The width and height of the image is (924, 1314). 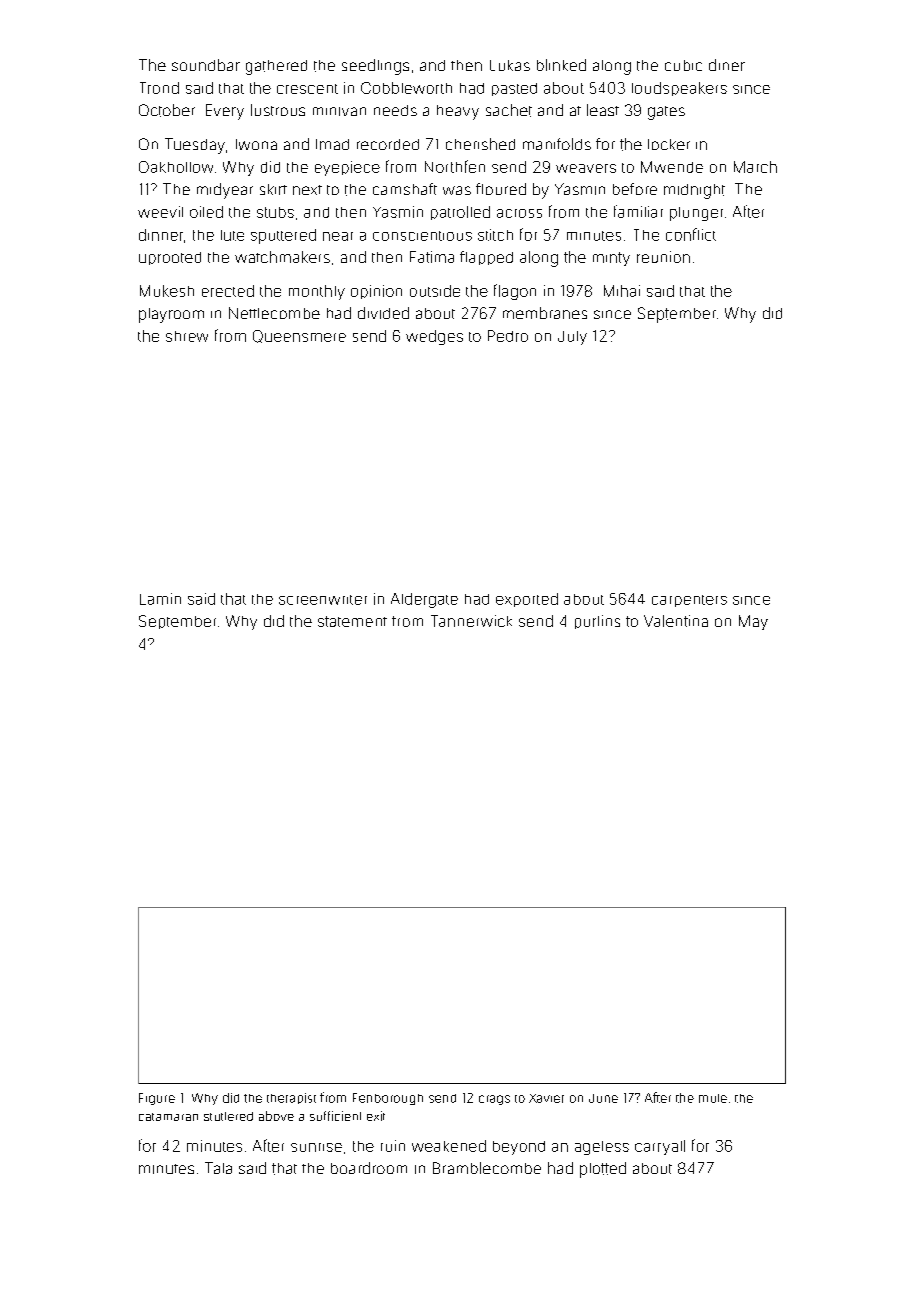 I want to click on exported, so click(x=527, y=600).
